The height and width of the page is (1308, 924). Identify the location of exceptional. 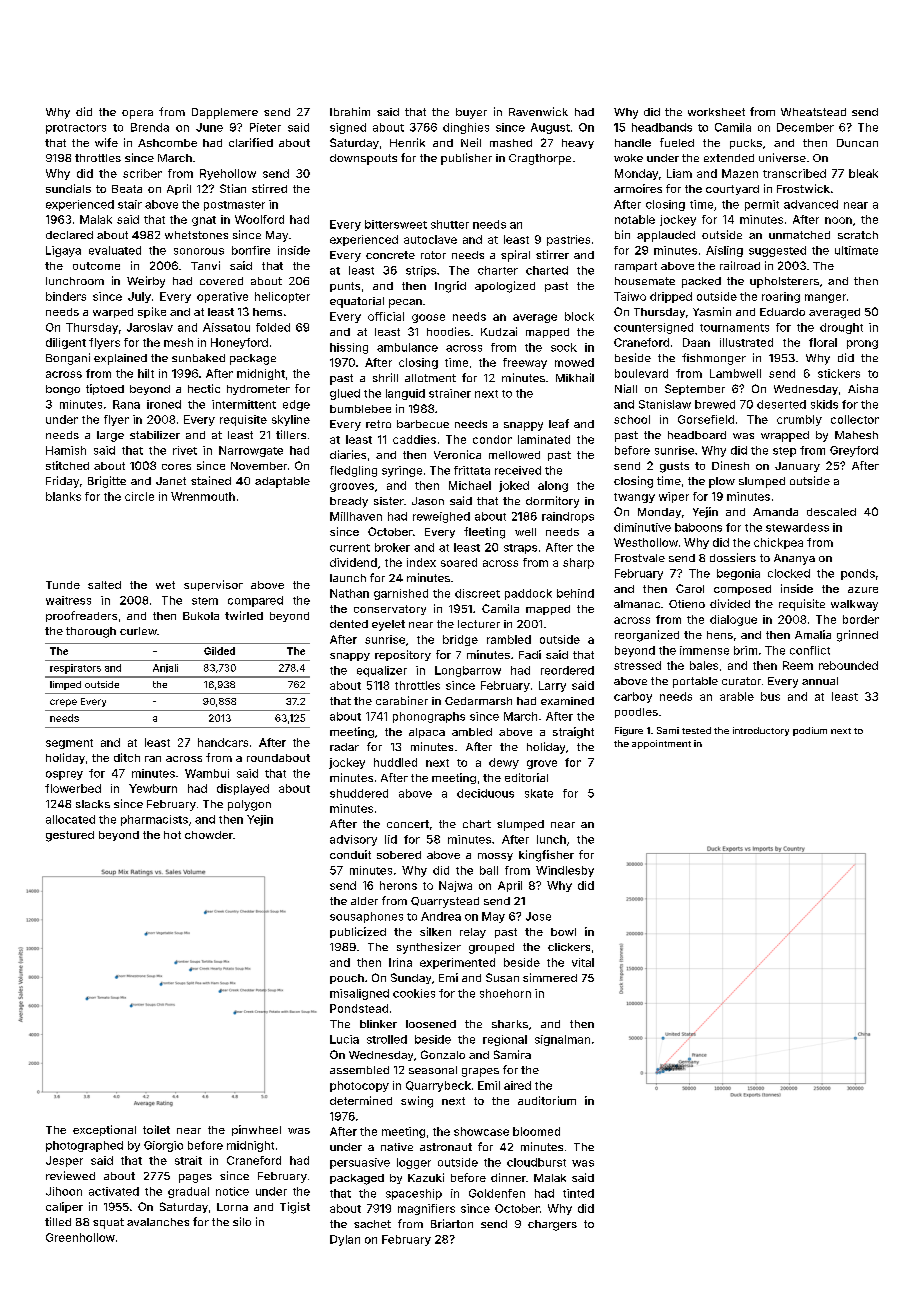
(104, 1130).
